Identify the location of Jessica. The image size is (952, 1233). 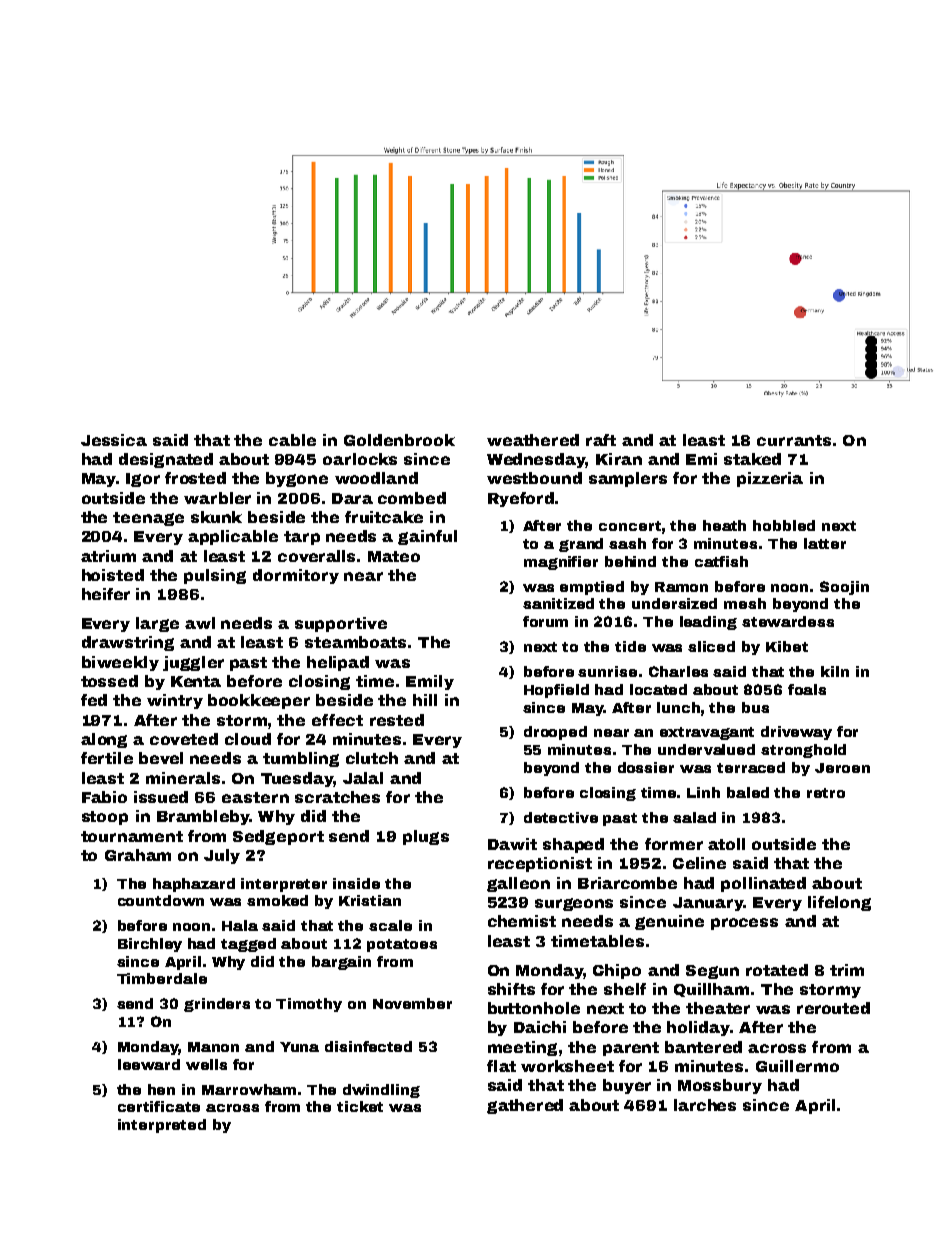
(114, 440).
